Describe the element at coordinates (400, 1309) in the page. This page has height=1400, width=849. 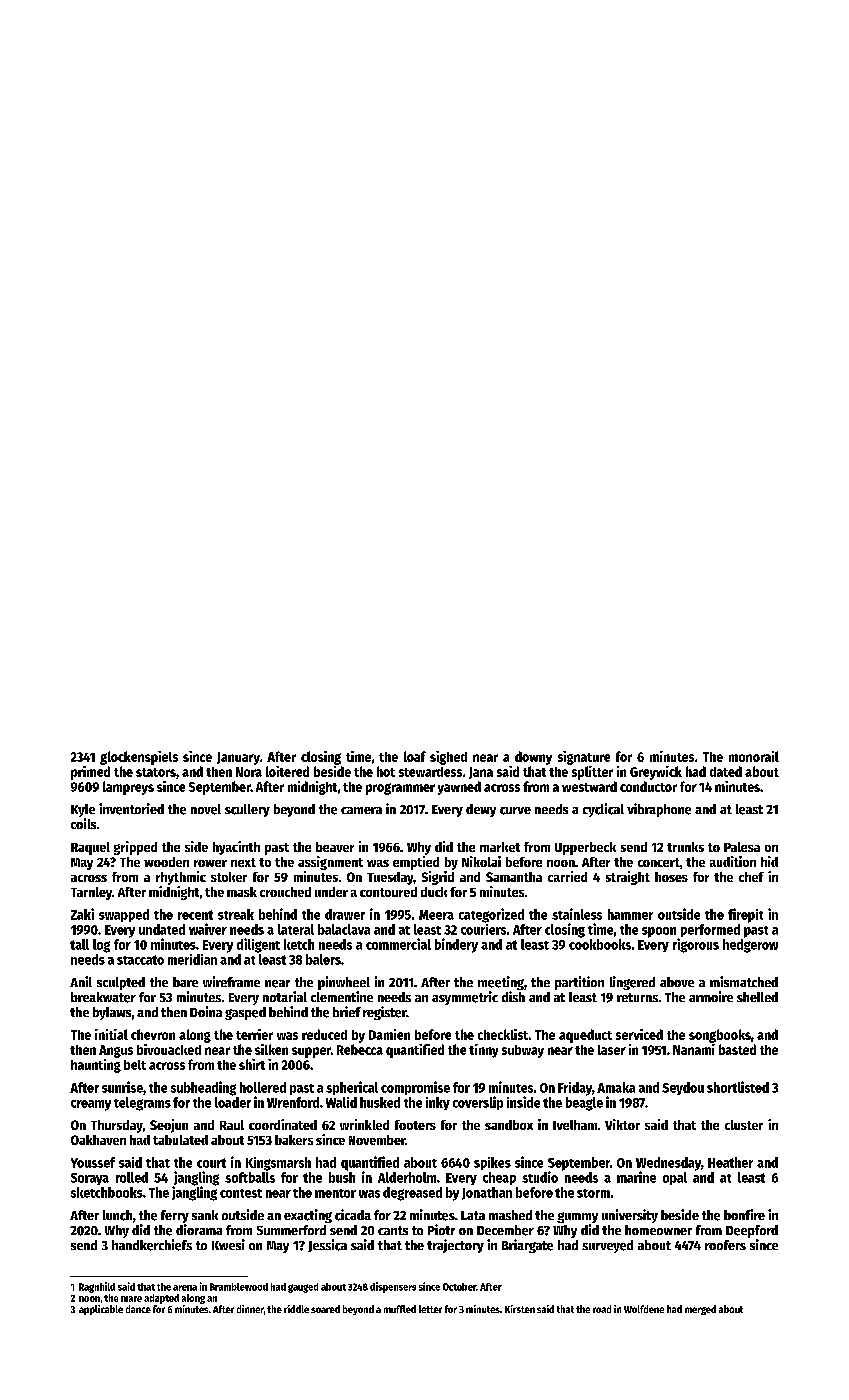
I see `muffled` at that location.
